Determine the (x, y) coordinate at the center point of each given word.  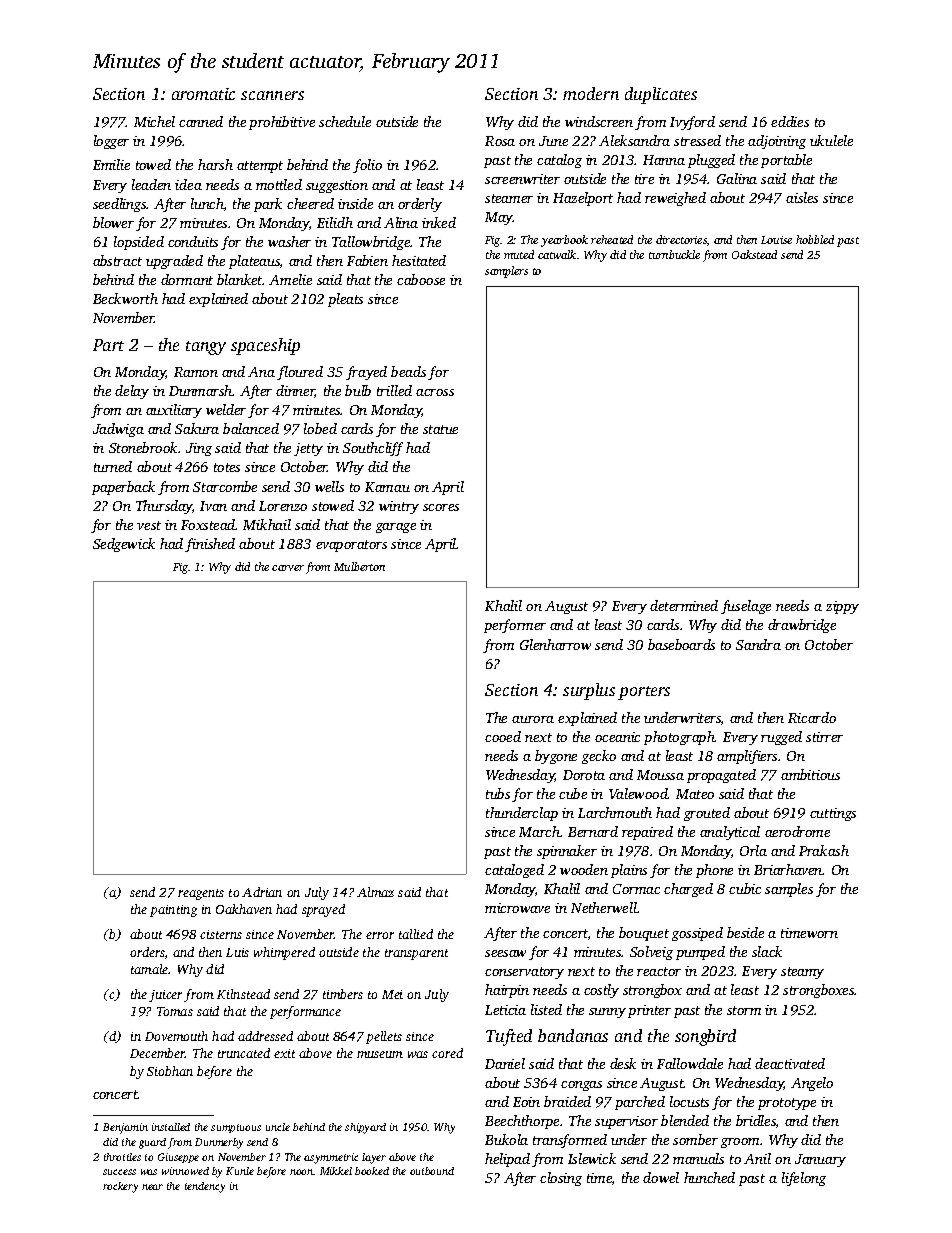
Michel (154, 121)
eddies (790, 121)
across (435, 392)
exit (284, 1053)
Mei (392, 994)
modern (591, 93)
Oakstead (754, 254)
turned (113, 466)
